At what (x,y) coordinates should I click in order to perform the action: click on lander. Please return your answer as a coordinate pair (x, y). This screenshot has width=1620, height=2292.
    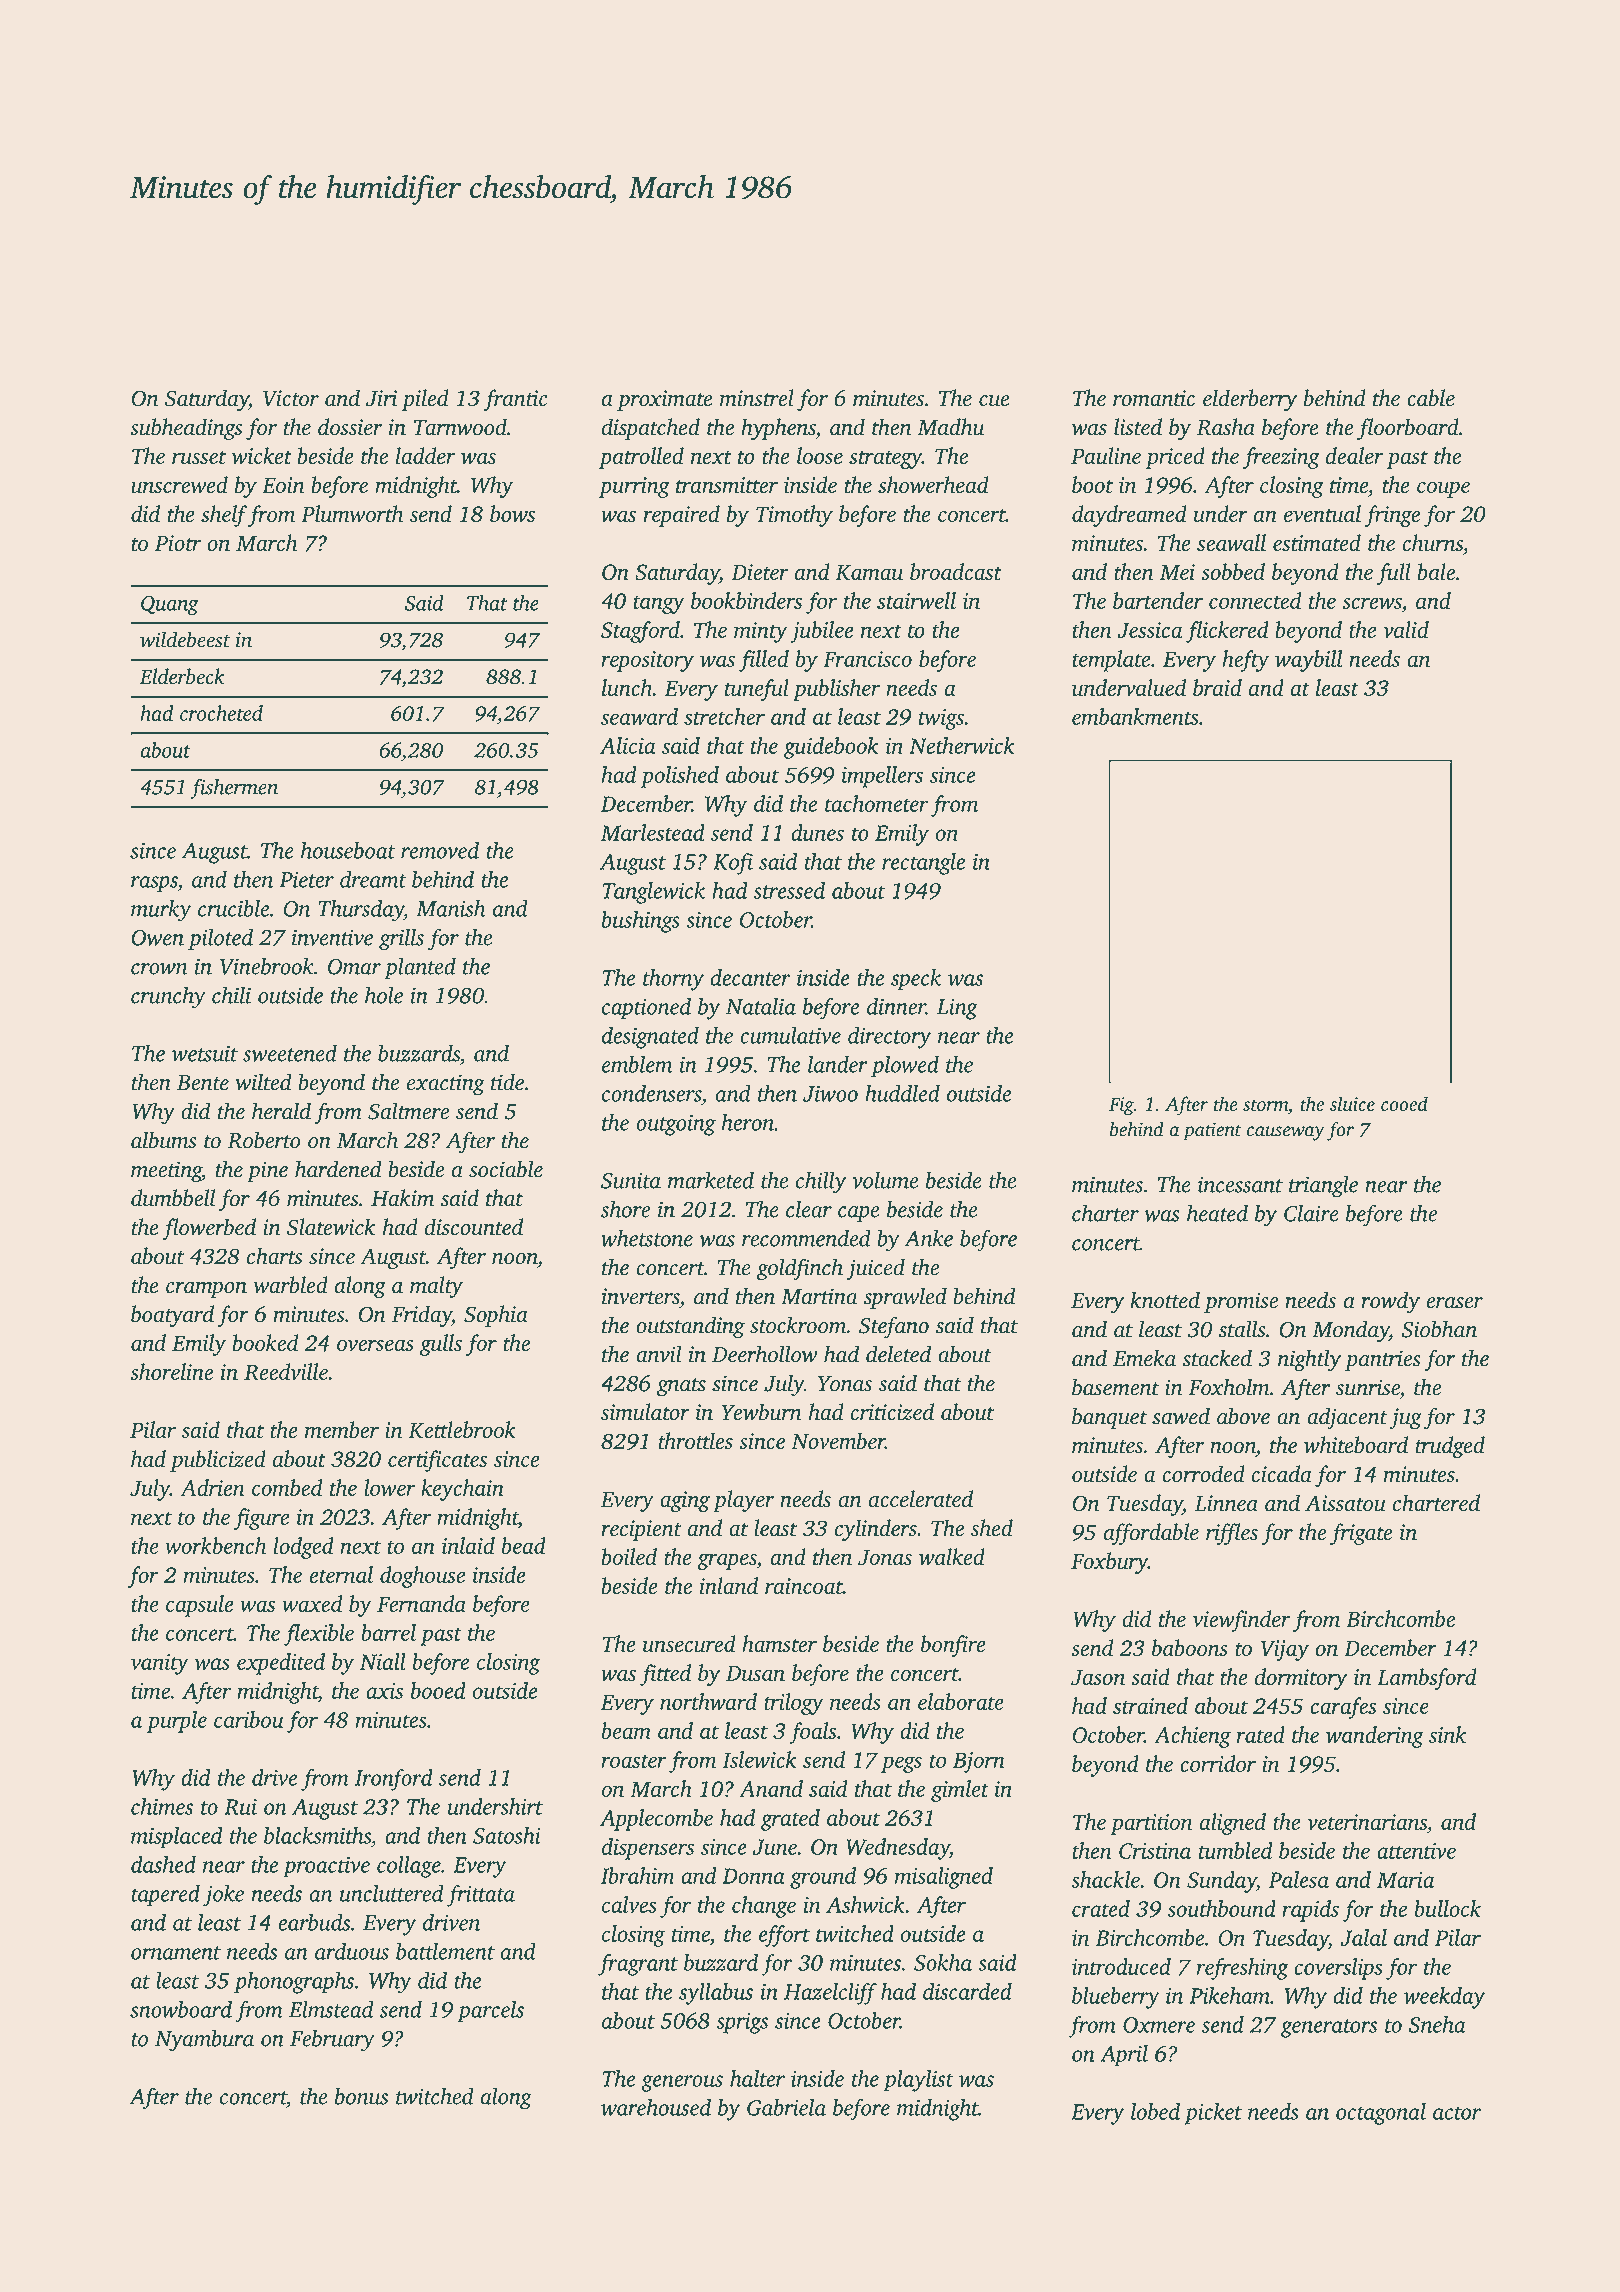
    Looking at the image, I should click on (838, 1064).
